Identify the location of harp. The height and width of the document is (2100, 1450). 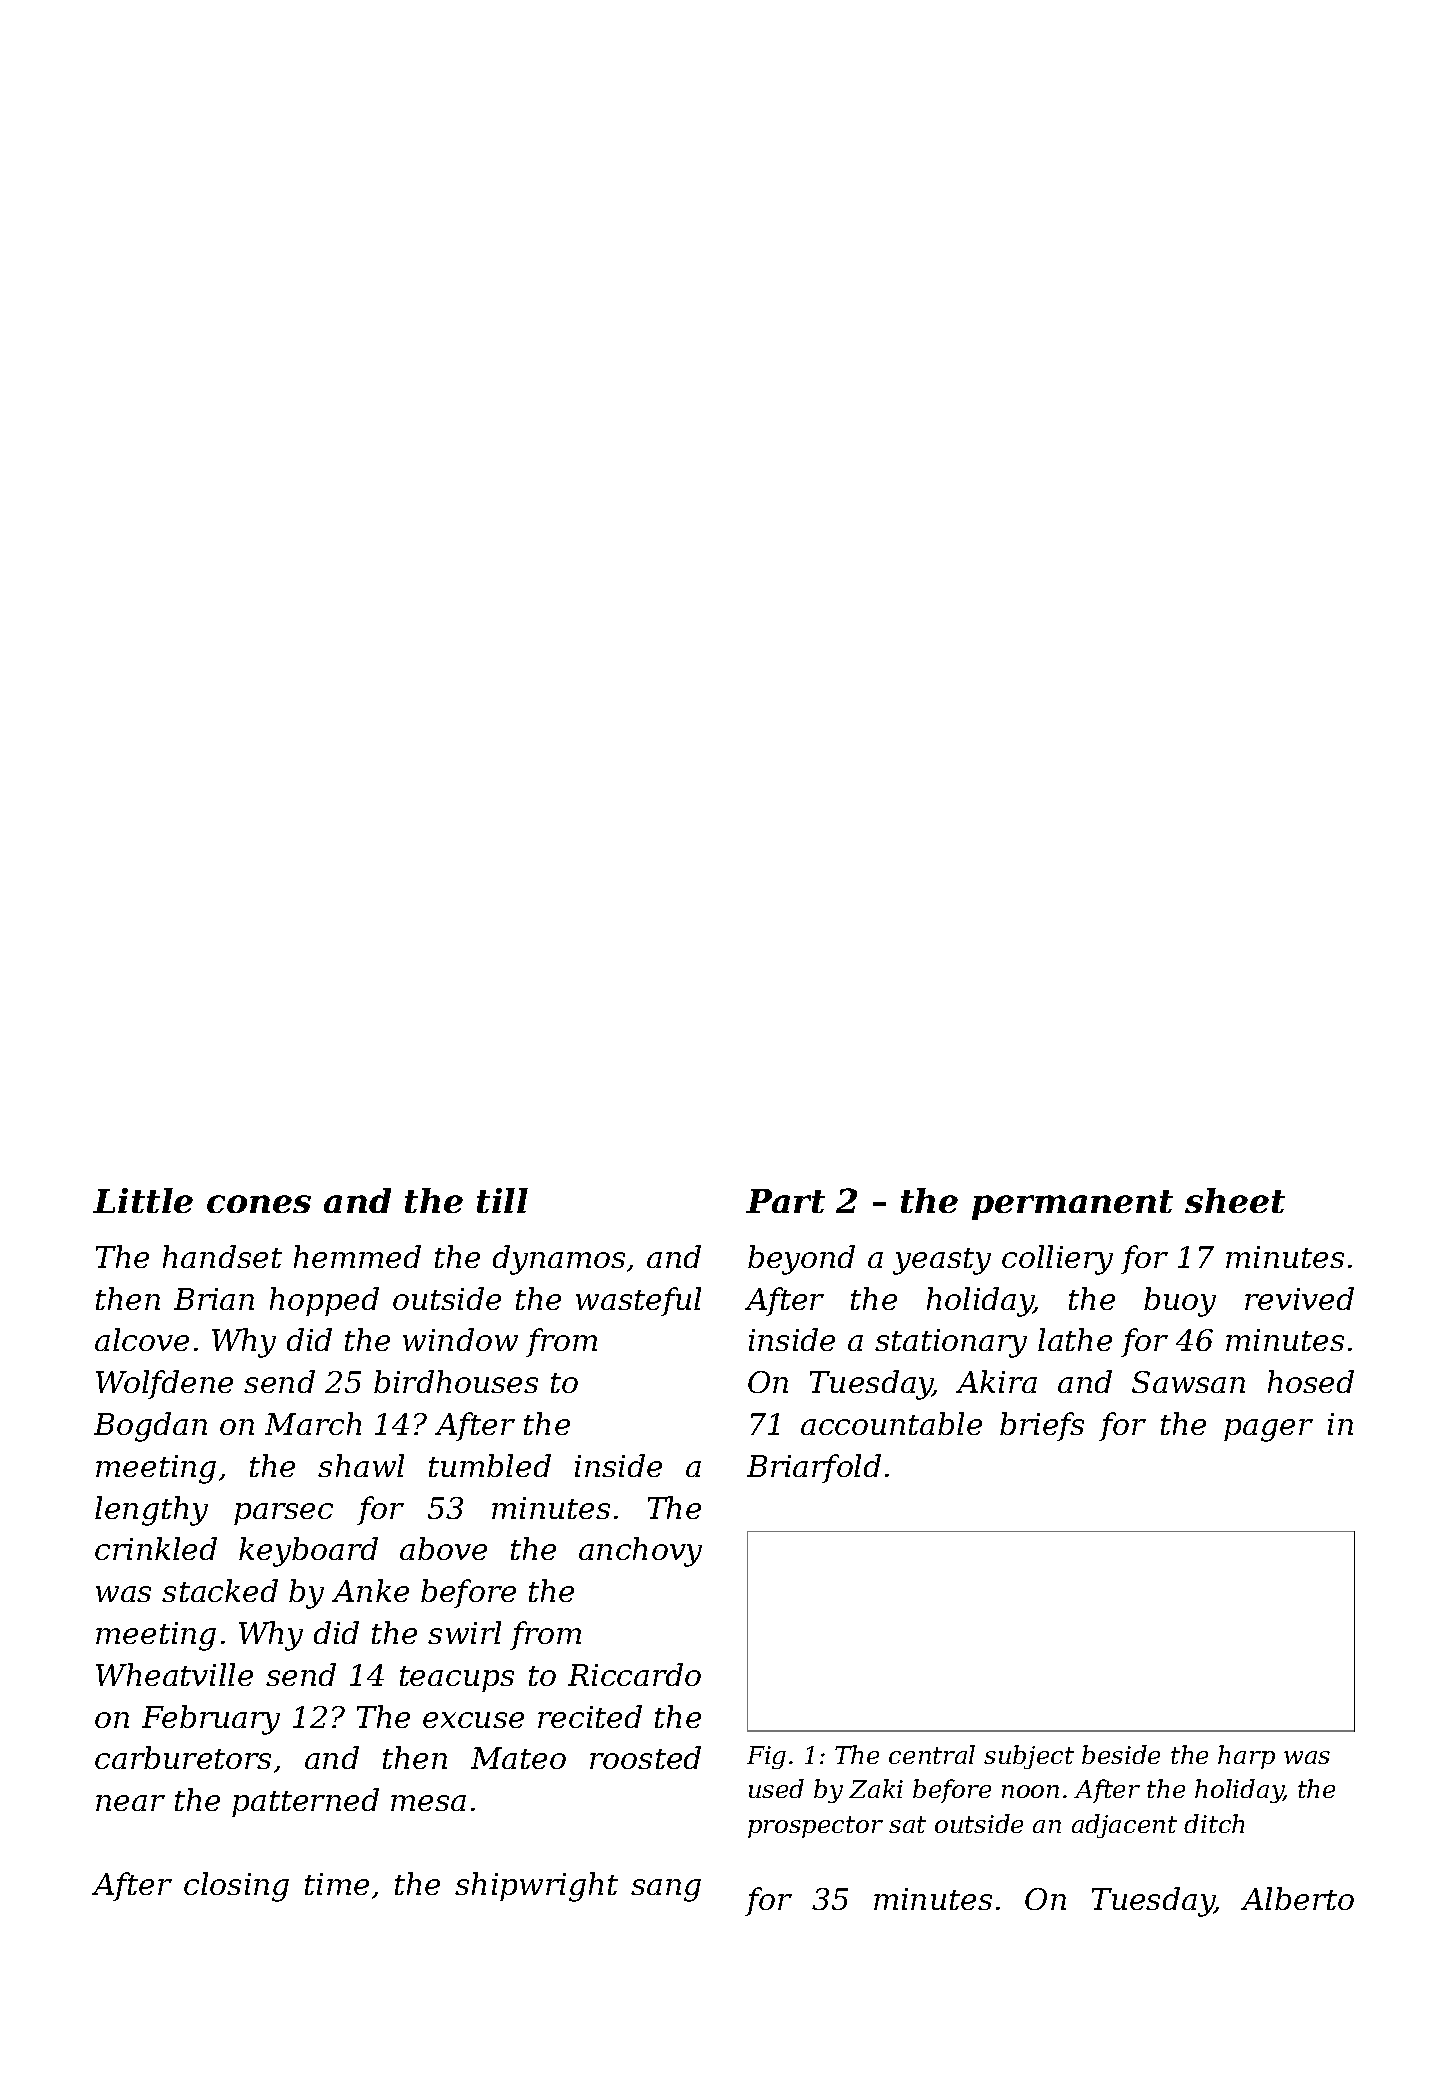
(1246, 1757).
